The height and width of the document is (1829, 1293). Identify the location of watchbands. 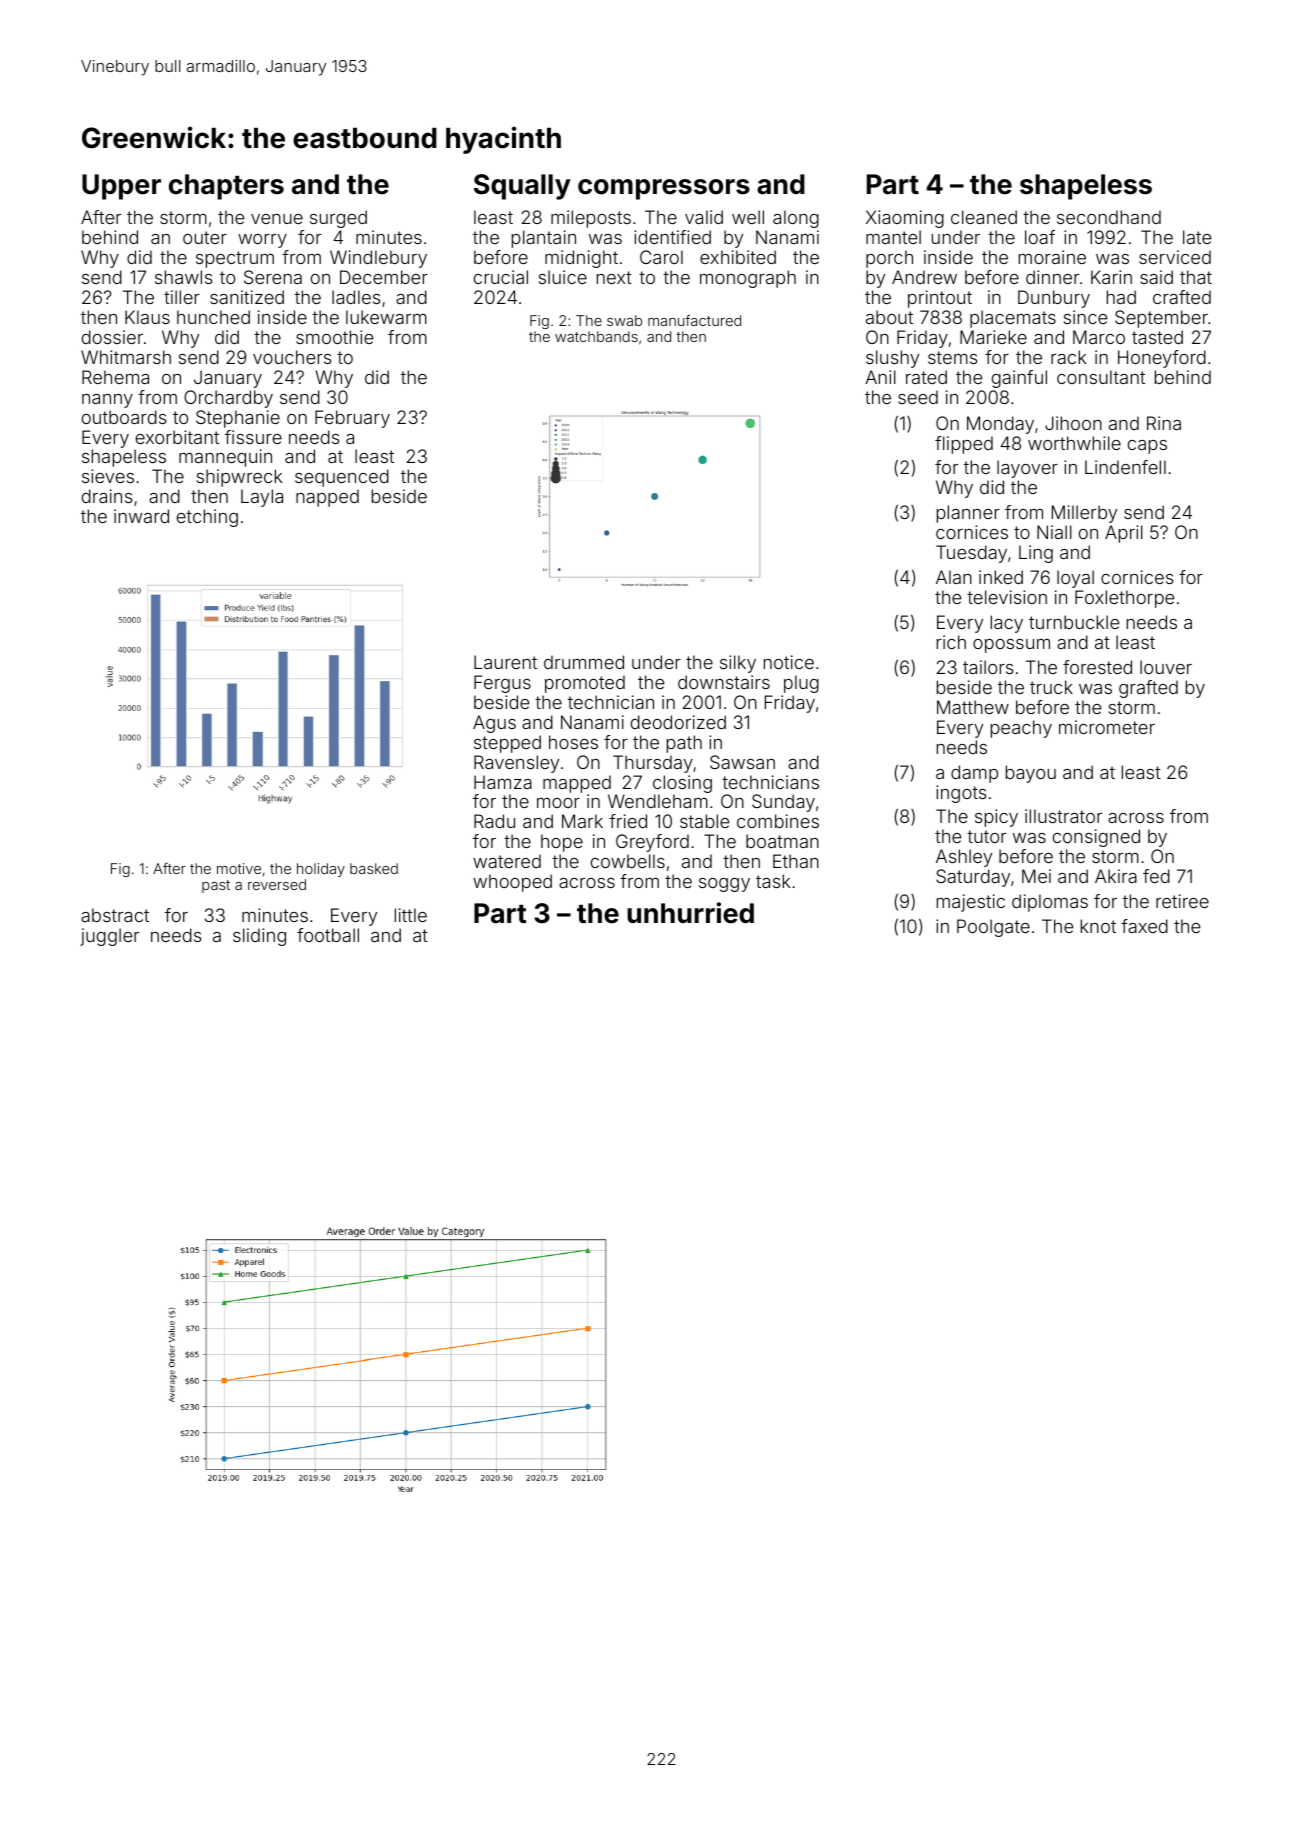
(596, 336).
